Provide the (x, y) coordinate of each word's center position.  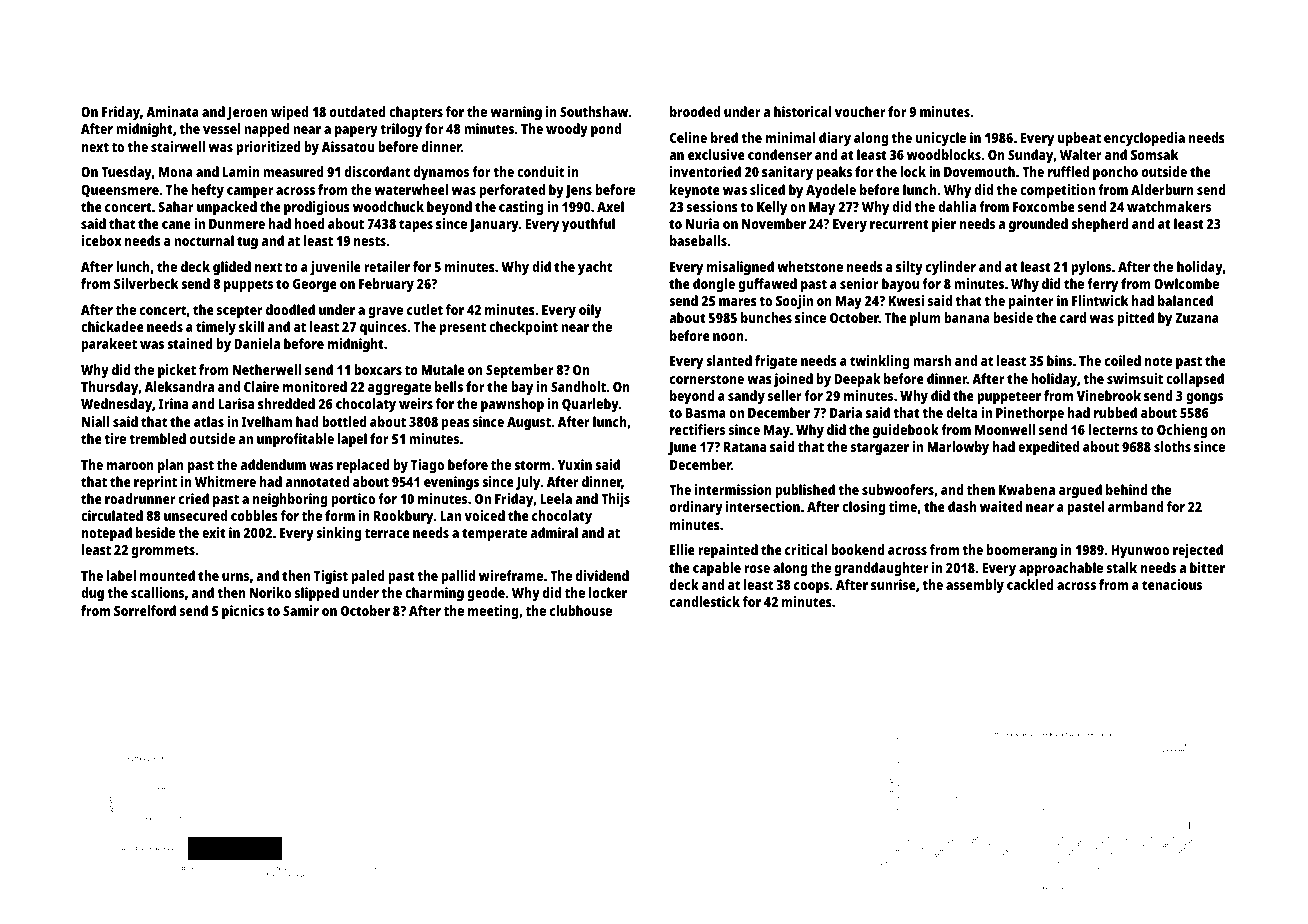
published (805, 491)
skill (251, 326)
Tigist (331, 577)
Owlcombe (1186, 283)
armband (1135, 506)
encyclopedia (1144, 139)
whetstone (810, 266)
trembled (157, 438)
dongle (714, 285)
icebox (101, 240)
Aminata (172, 111)
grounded (1038, 225)
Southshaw (594, 111)
